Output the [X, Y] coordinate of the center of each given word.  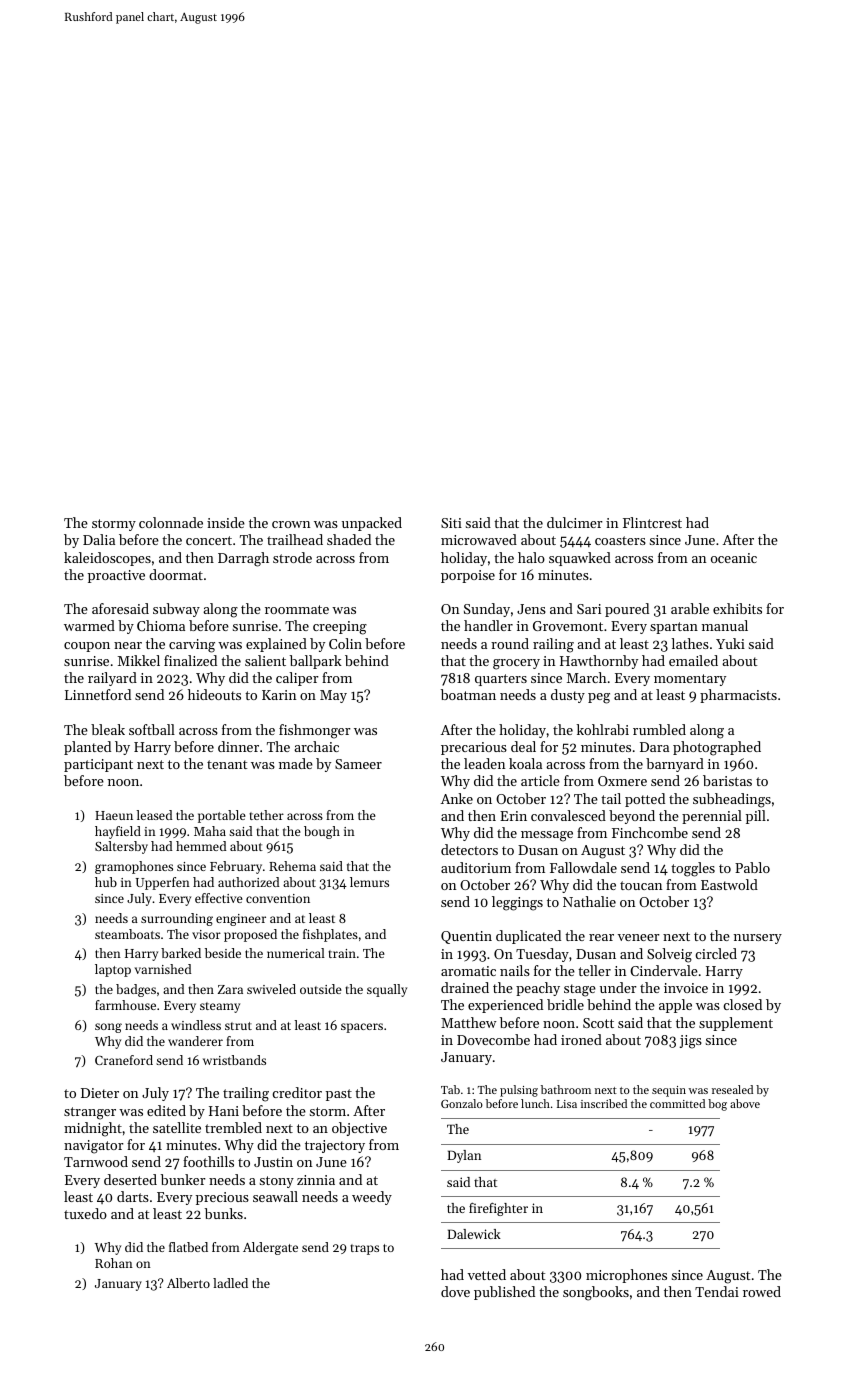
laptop [113, 970]
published [504, 1293]
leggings [517, 903]
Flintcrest [652, 522]
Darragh [243, 559]
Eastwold [729, 884]
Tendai [717, 1291]
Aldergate [270, 1248]
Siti [451, 523]
